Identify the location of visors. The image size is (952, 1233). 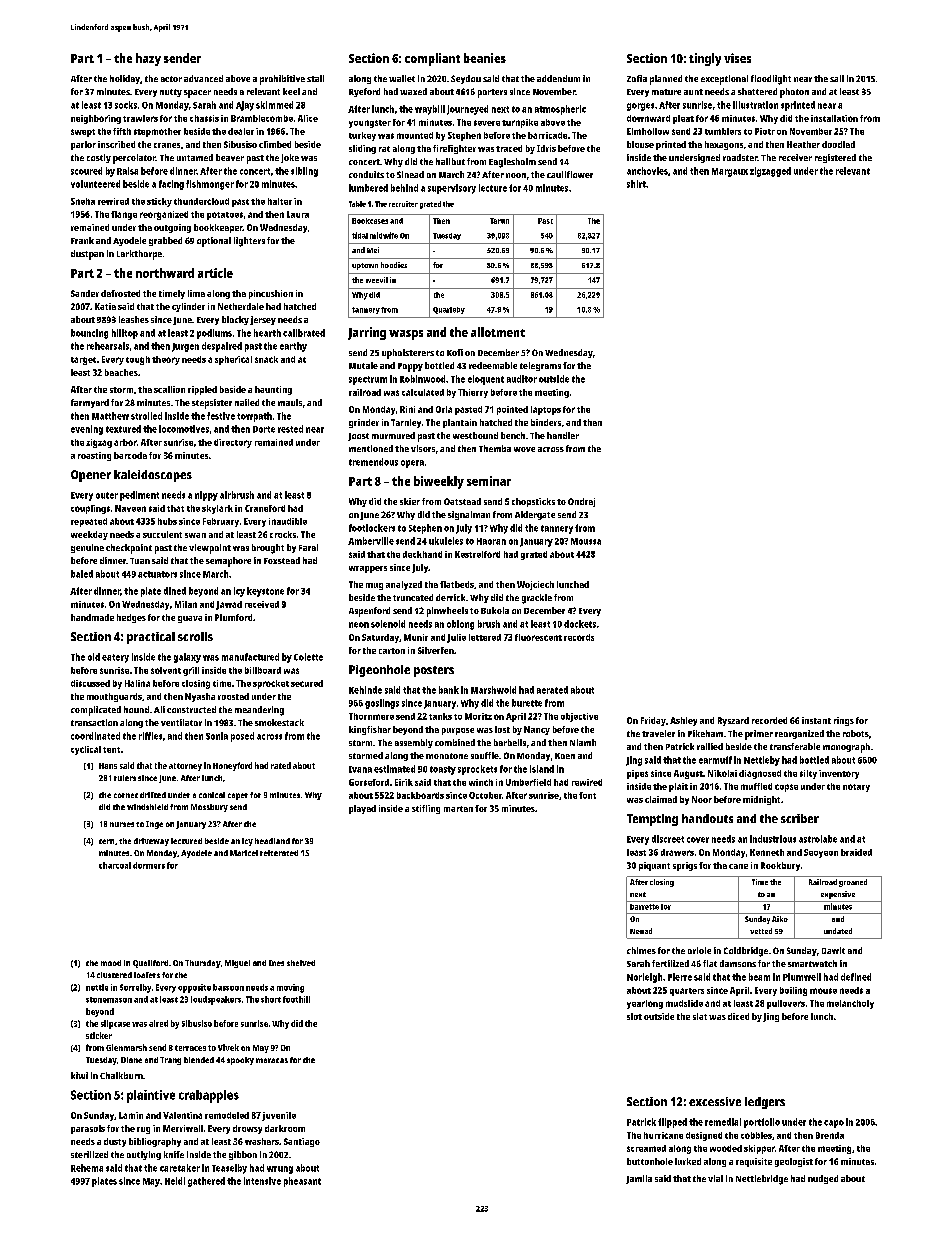
(423, 448).
